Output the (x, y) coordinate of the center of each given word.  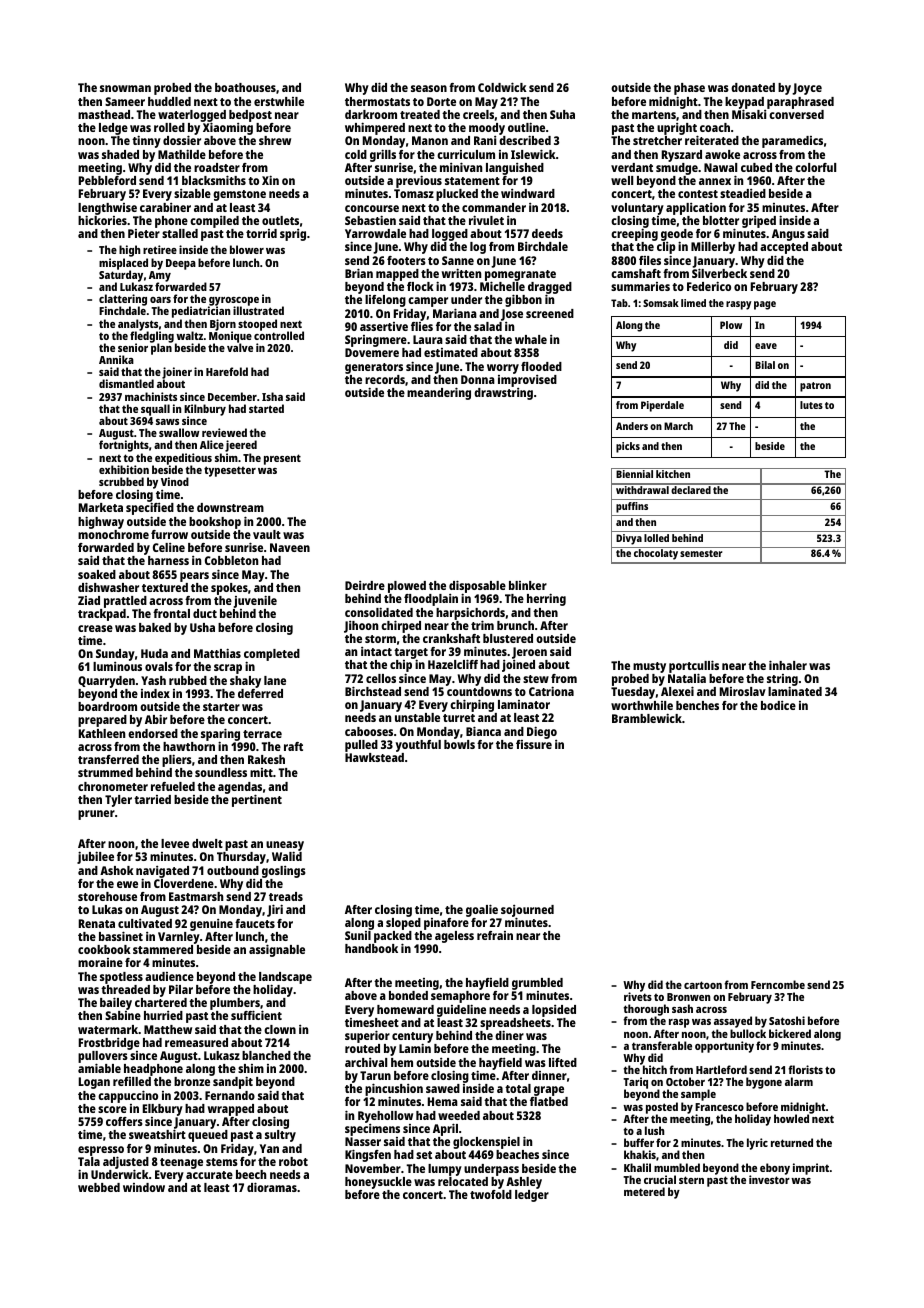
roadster (217, 167)
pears (194, 577)
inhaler (788, 665)
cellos (381, 678)
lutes (811, 405)
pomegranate (520, 276)
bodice (778, 705)
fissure (534, 744)
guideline (461, 1010)
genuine (211, 925)
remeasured (196, 1042)
